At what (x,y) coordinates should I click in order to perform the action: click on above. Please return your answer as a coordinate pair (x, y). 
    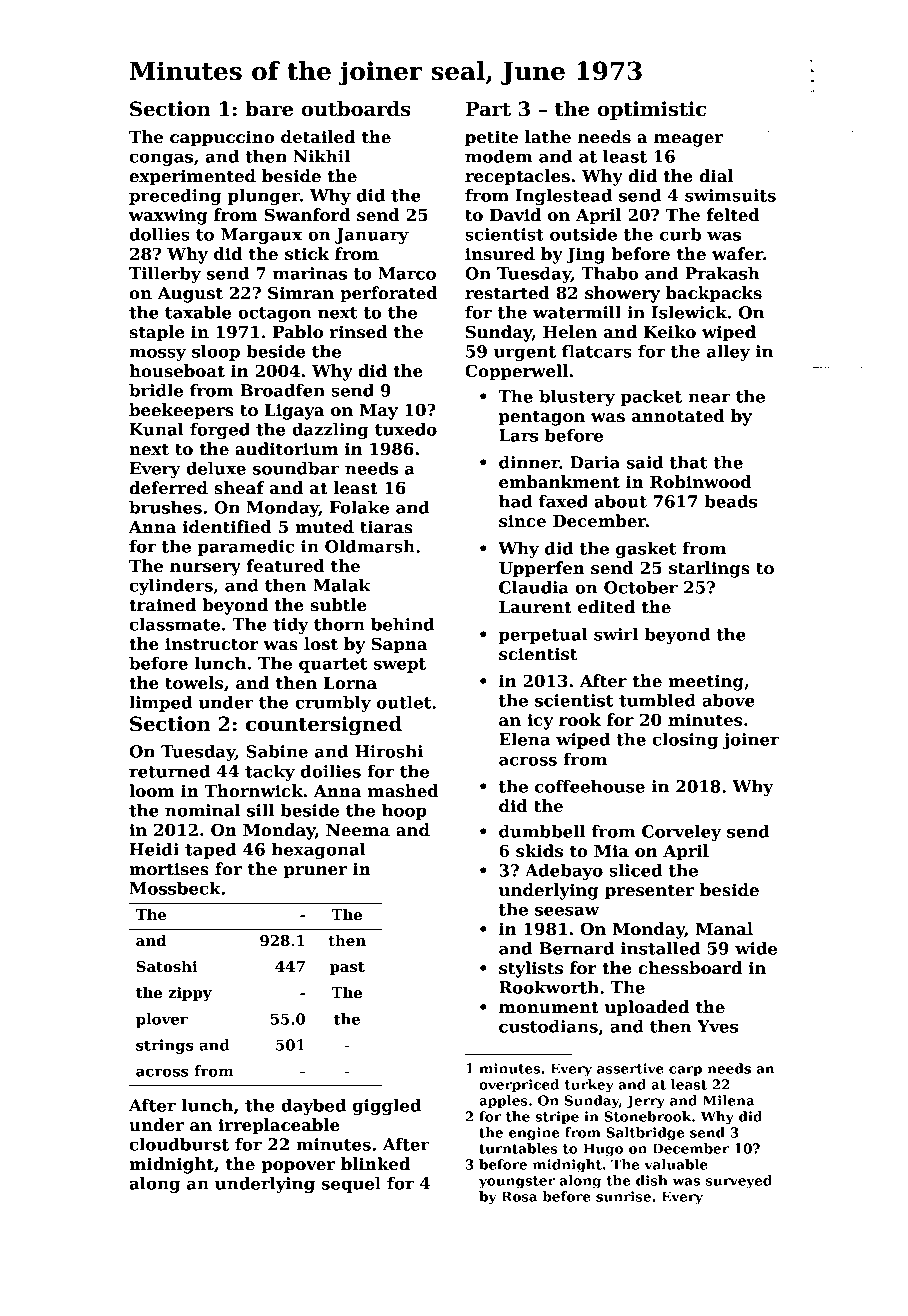
    Looking at the image, I should click on (728, 700).
